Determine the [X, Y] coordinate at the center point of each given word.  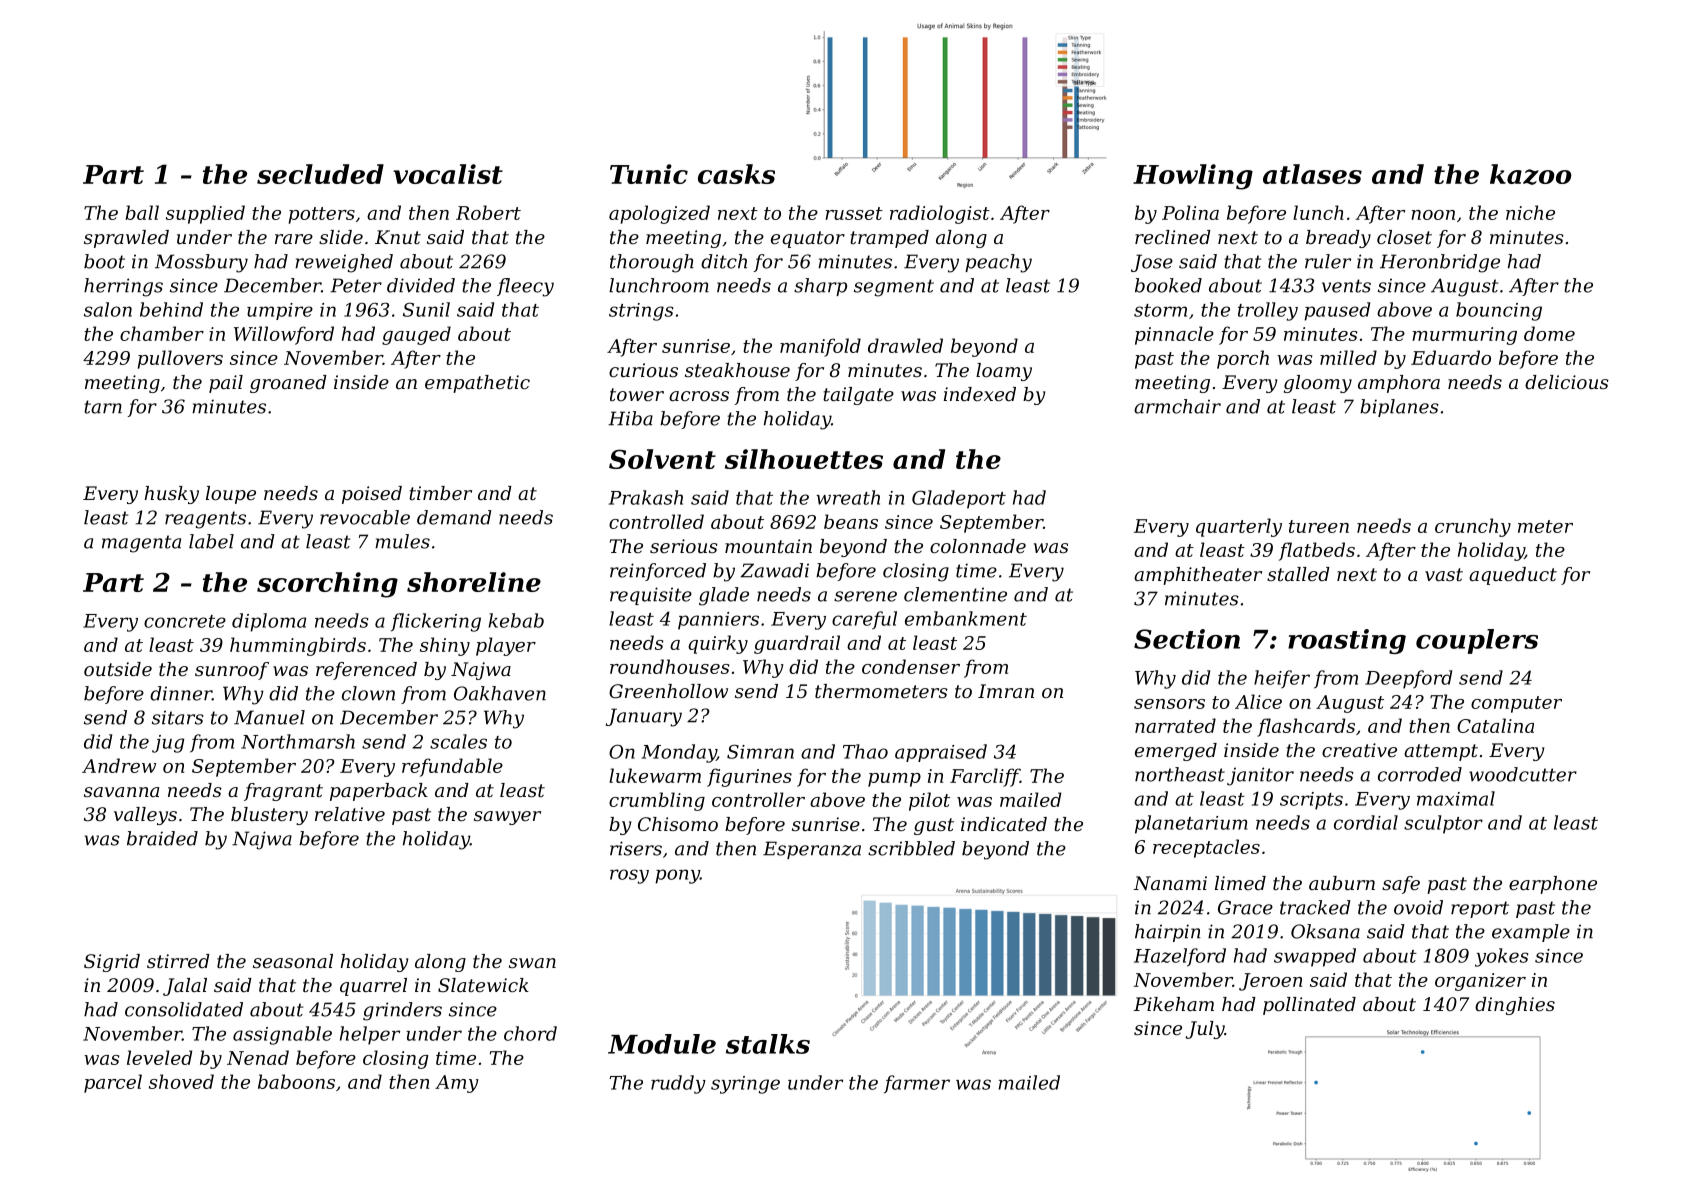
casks [736, 174]
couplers [1477, 641]
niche [1530, 212]
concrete [185, 621]
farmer [917, 1084]
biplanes [1399, 408]
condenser [911, 666]
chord [530, 1033]
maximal [1456, 798]
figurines [749, 777]
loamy [1004, 372]
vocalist [448, 174]
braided [162, 838]
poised [372, 495]
